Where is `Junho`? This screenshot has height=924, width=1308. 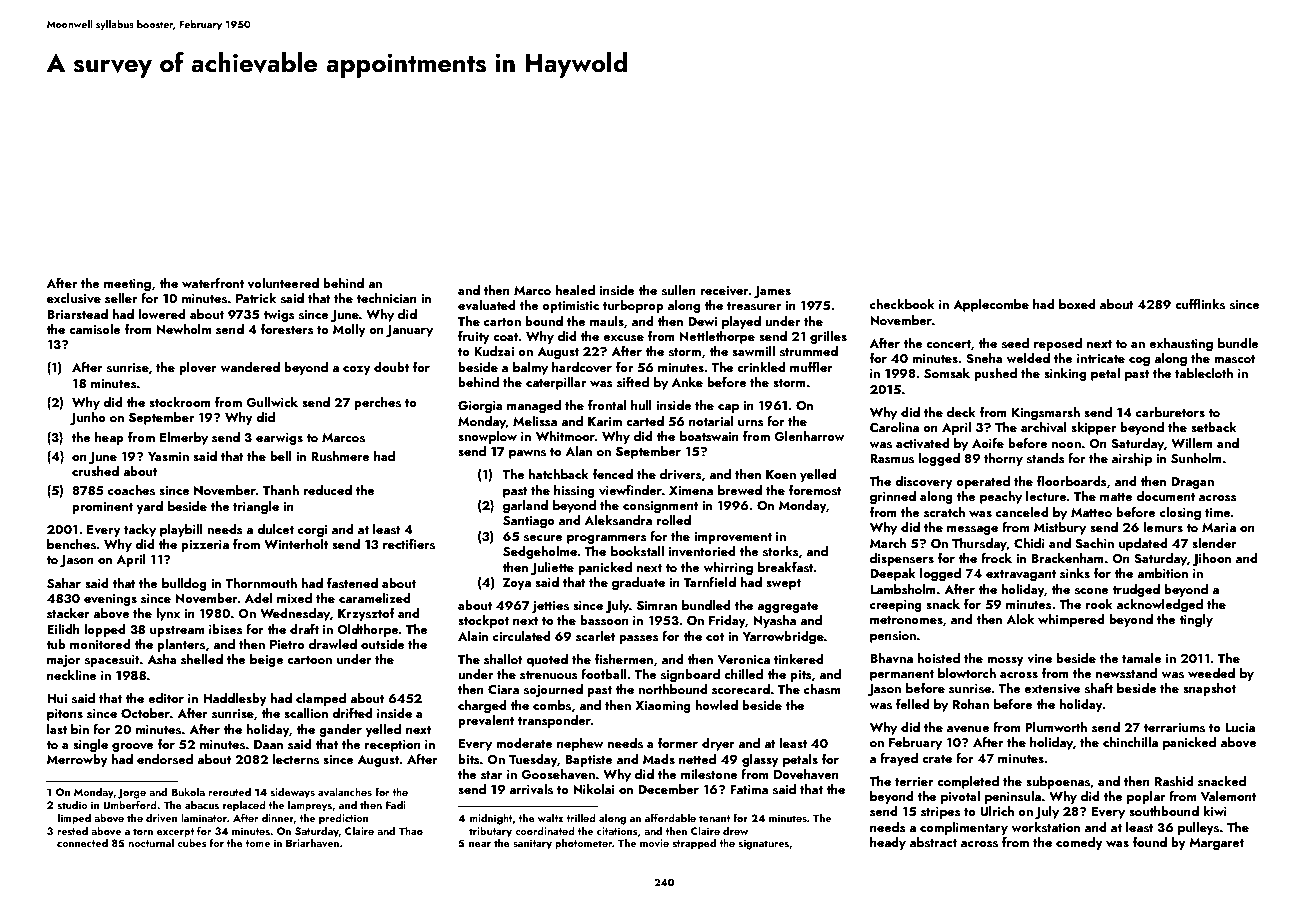
Junho is located at coordinates (88, 418).
